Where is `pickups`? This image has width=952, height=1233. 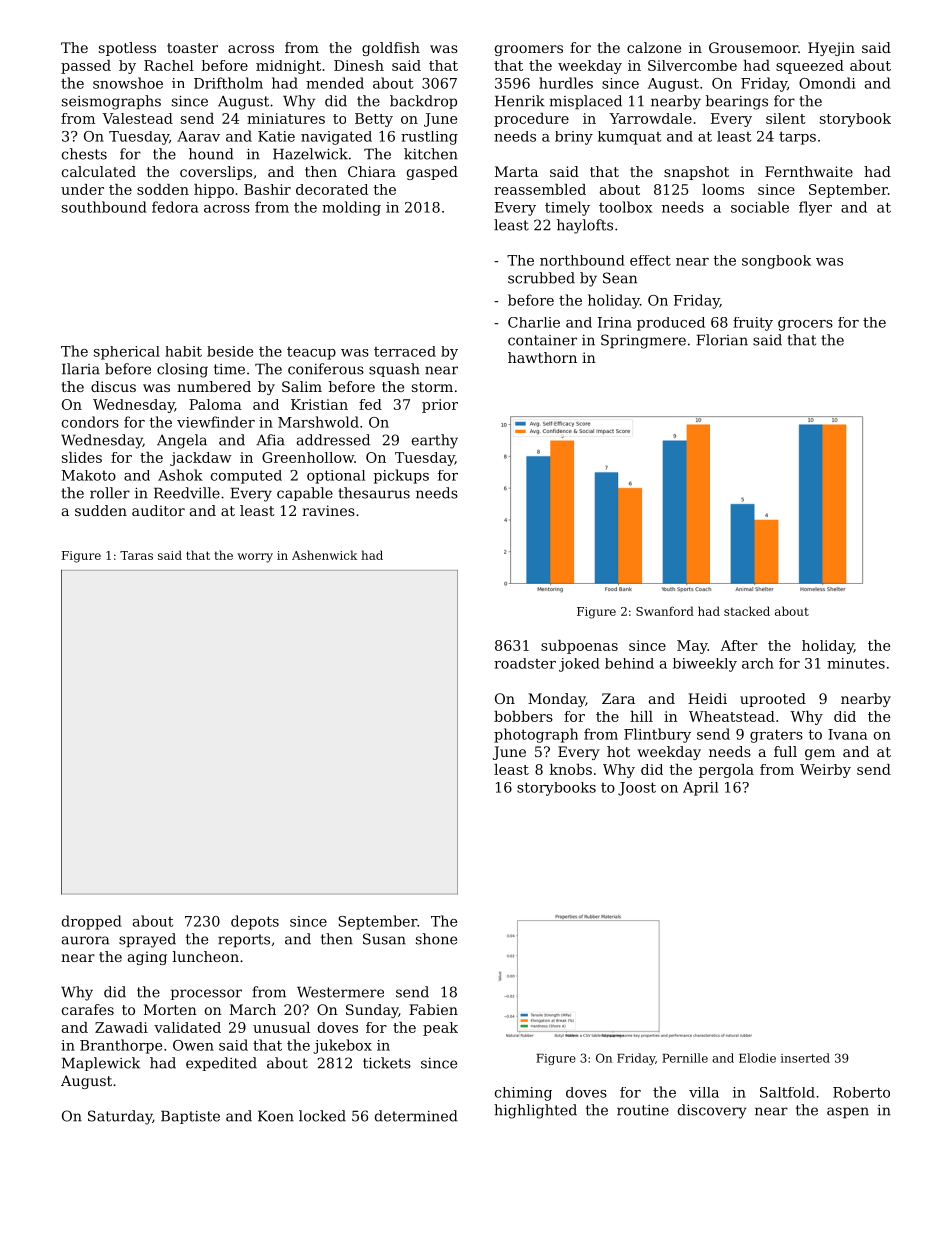 pickups is located at coordinates (401, 476).
